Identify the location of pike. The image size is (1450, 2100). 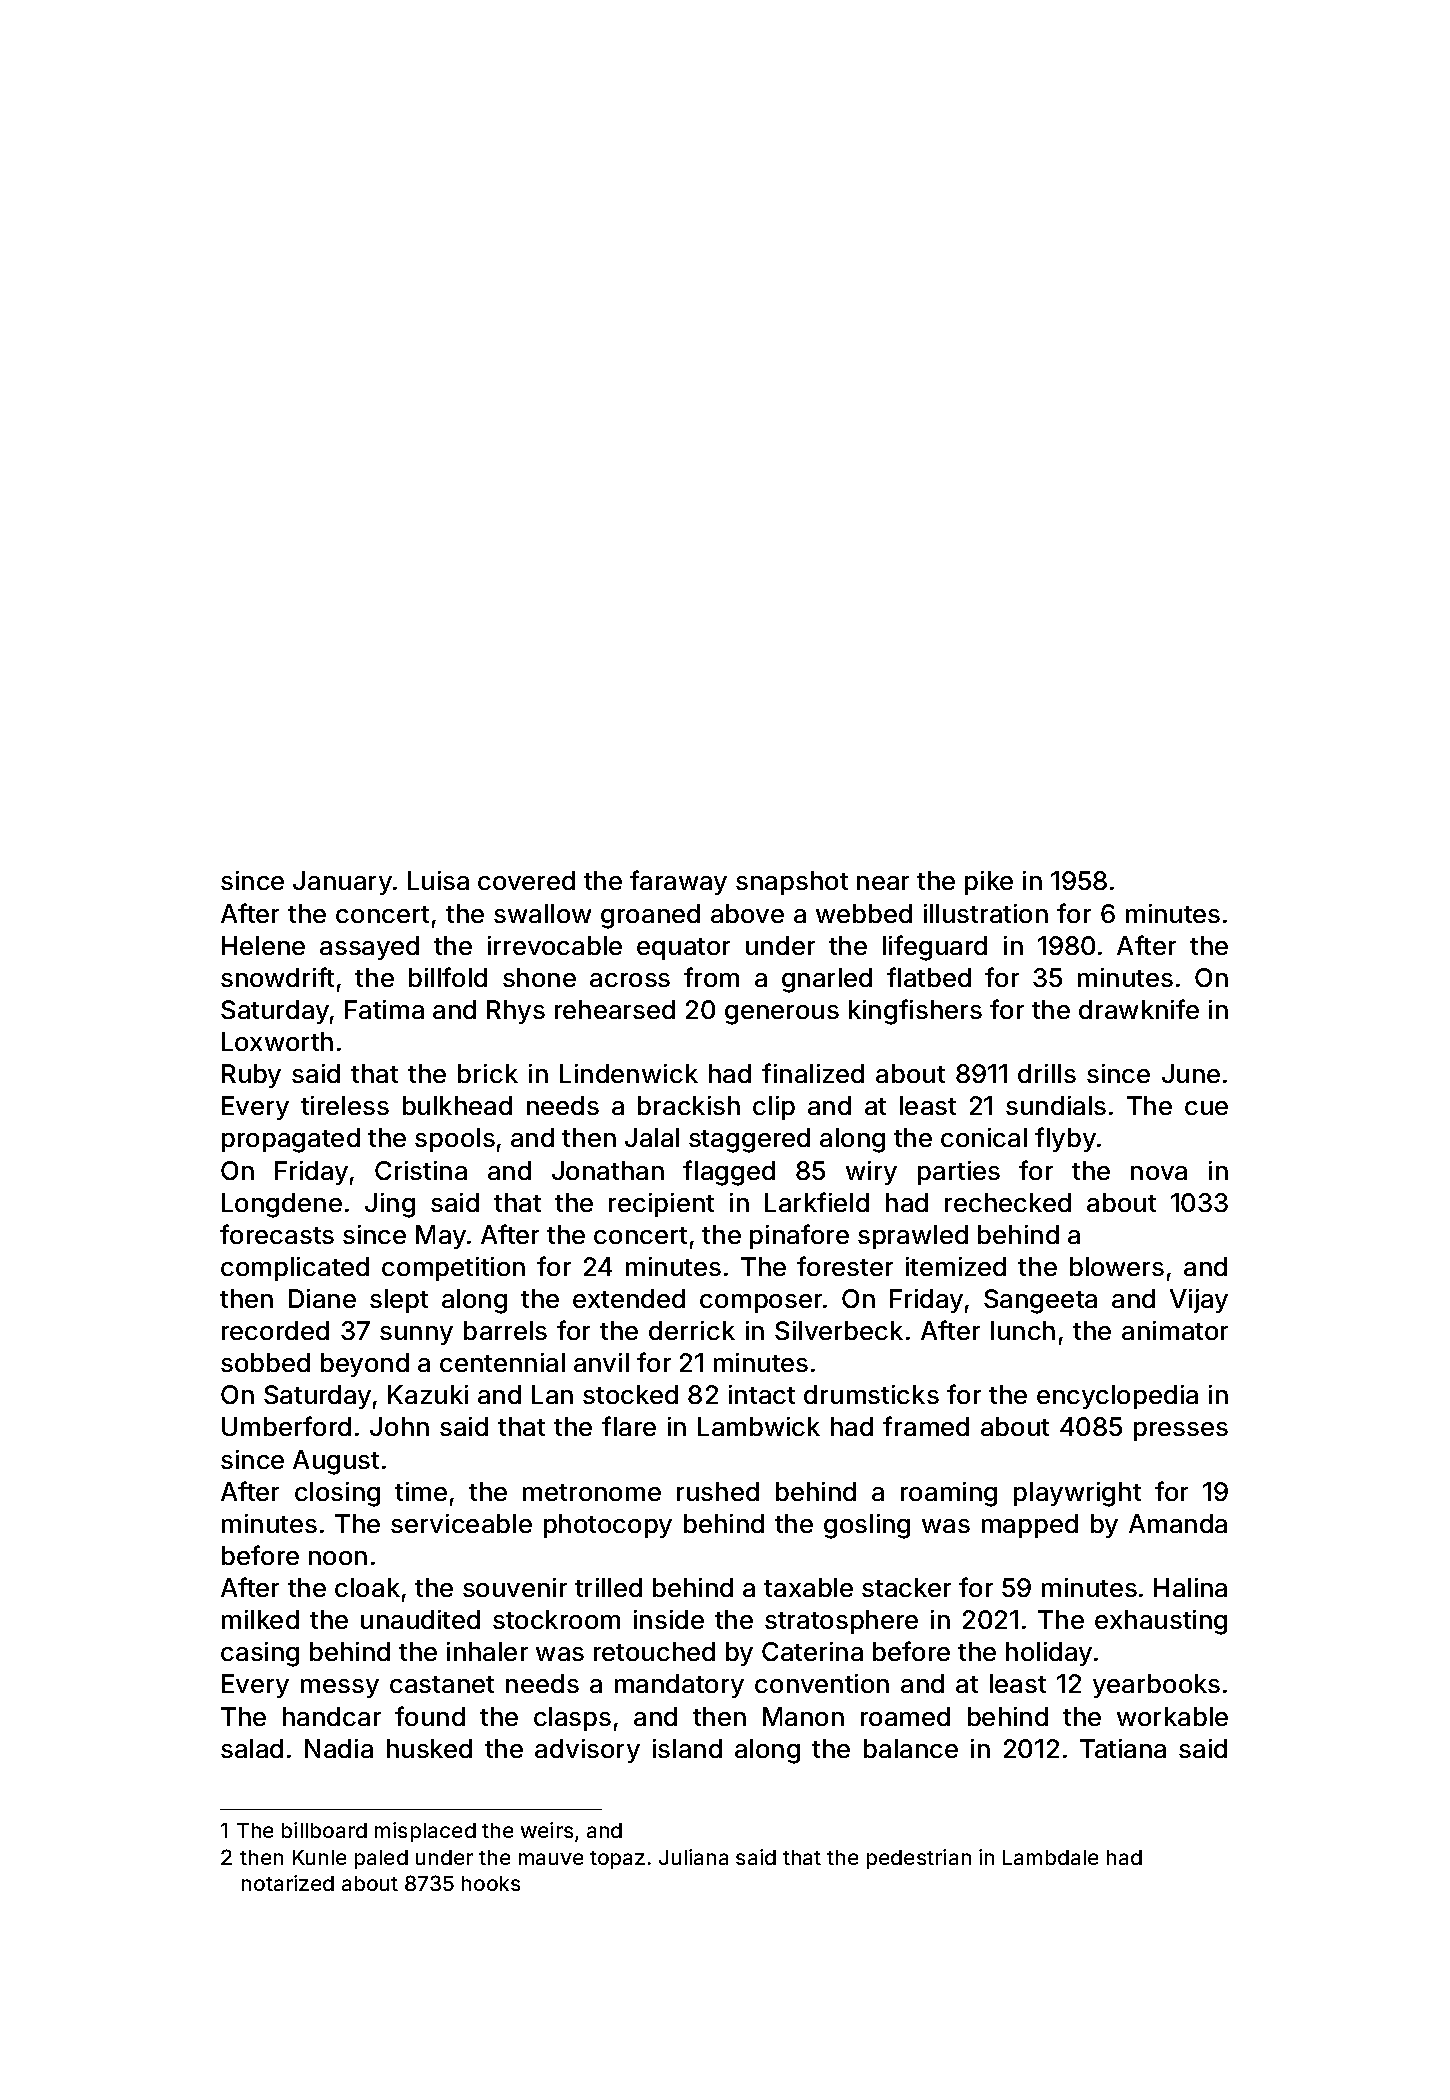
(989, 883).
